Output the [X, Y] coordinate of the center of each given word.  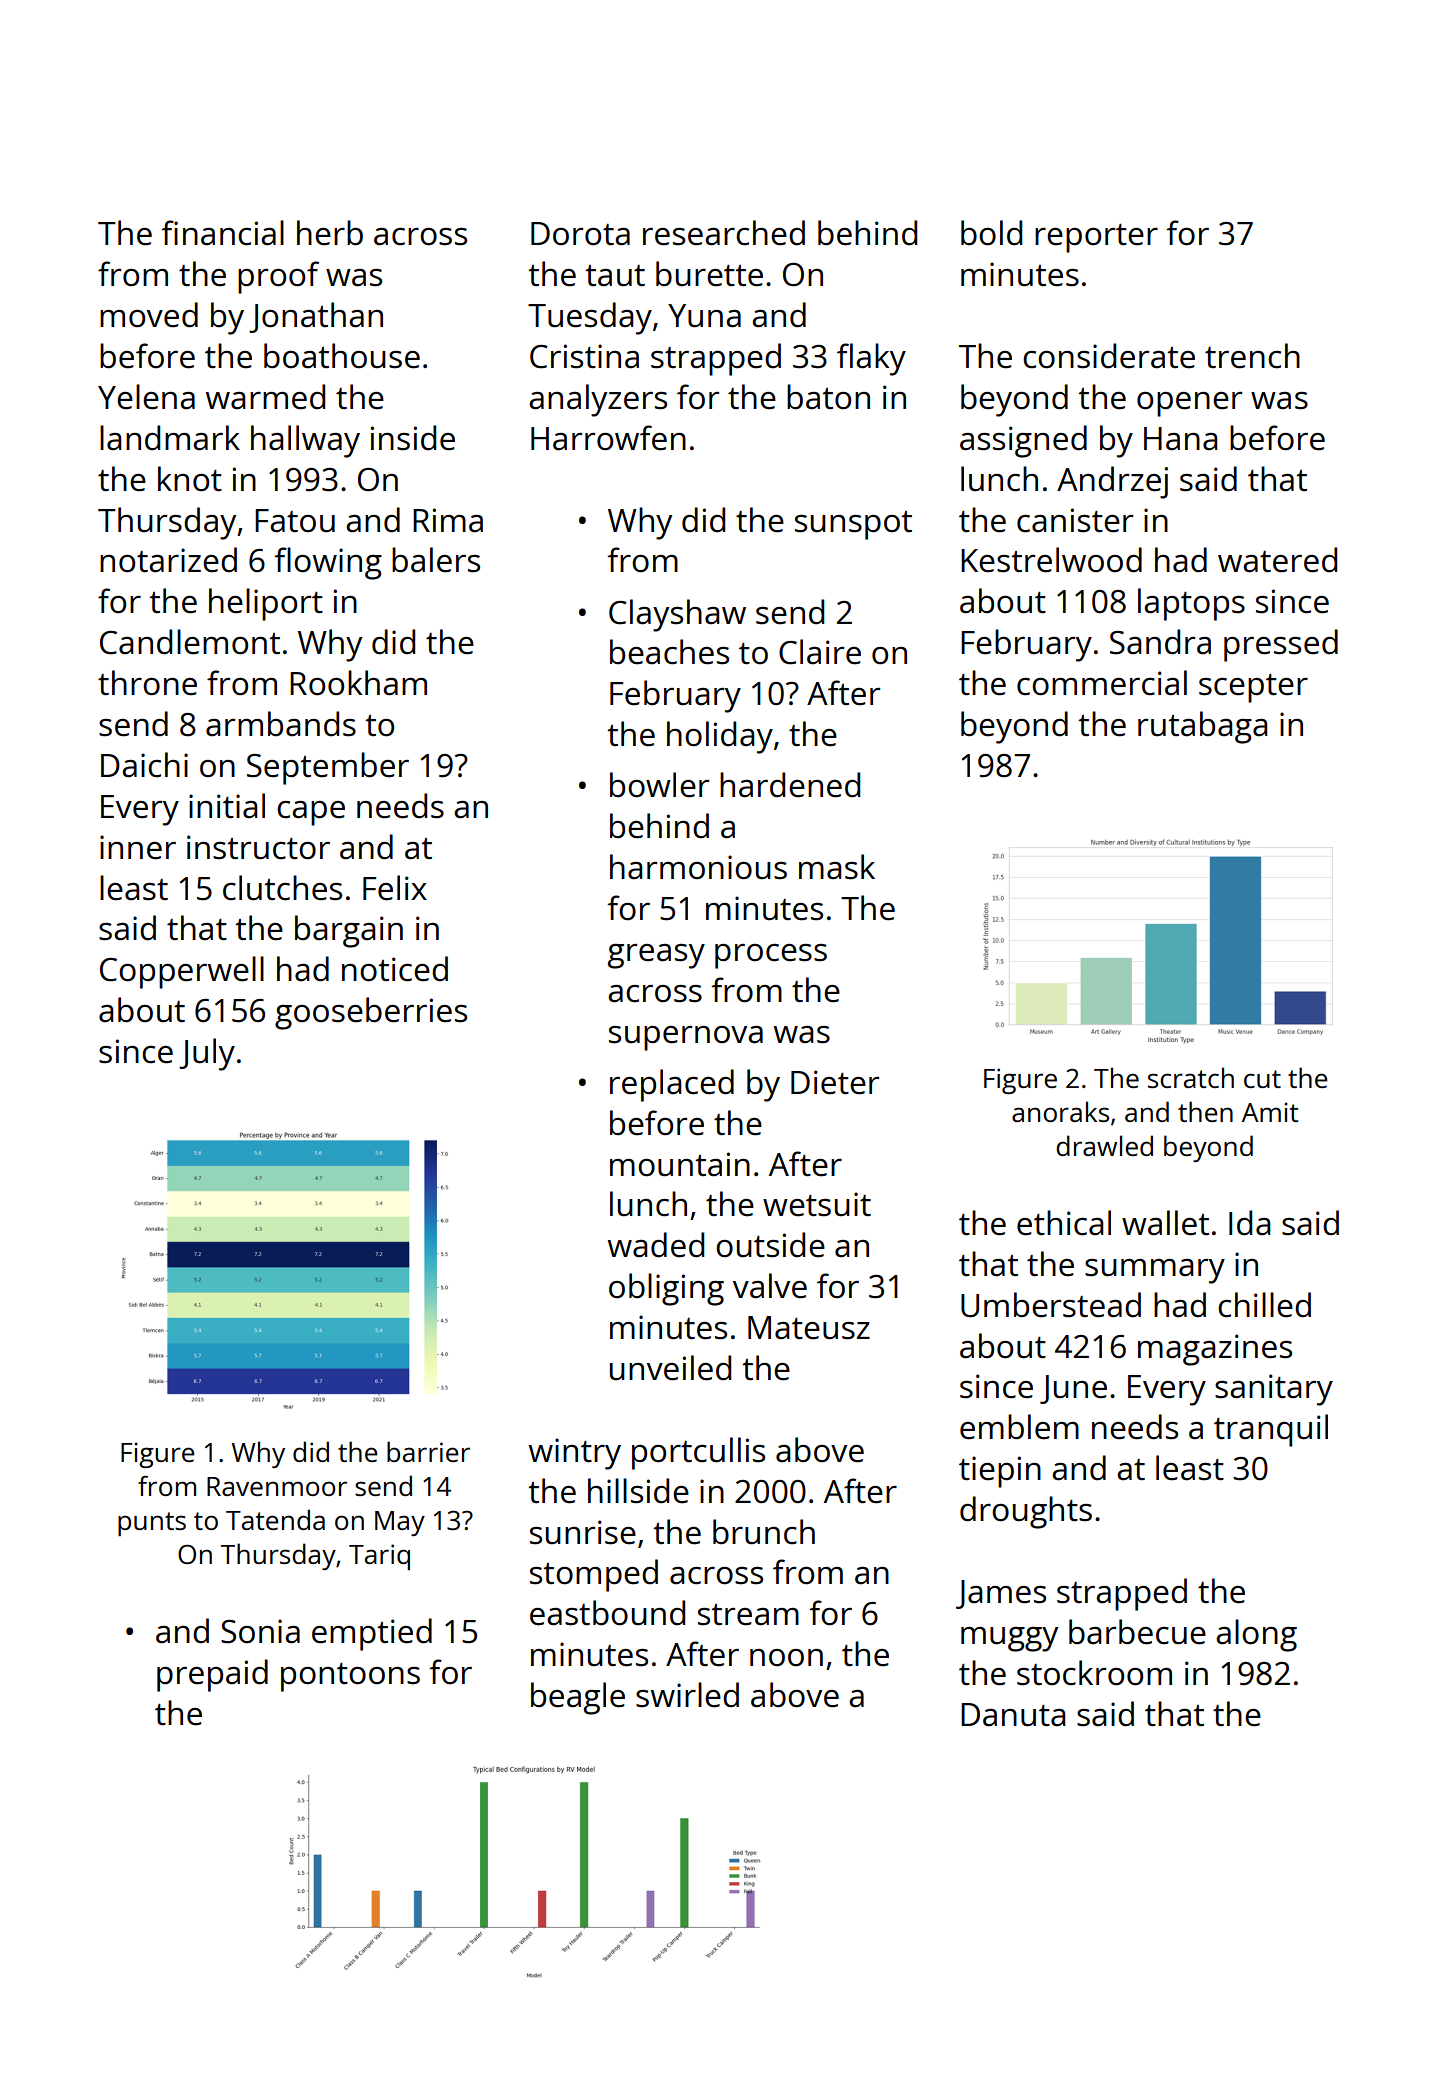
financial [222, 233]
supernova [686, 1038]
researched [724, 233]
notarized [168, 560]
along [1256, 1635]
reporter [1096, 238]
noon [786, 1658]
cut [1262, 1079]
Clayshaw [677, 615]
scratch [1191, 1077]
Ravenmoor [277, 1486]
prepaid [212, 1675]
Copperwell [182, 972]
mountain [680, 1164]
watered [1277, 560]
